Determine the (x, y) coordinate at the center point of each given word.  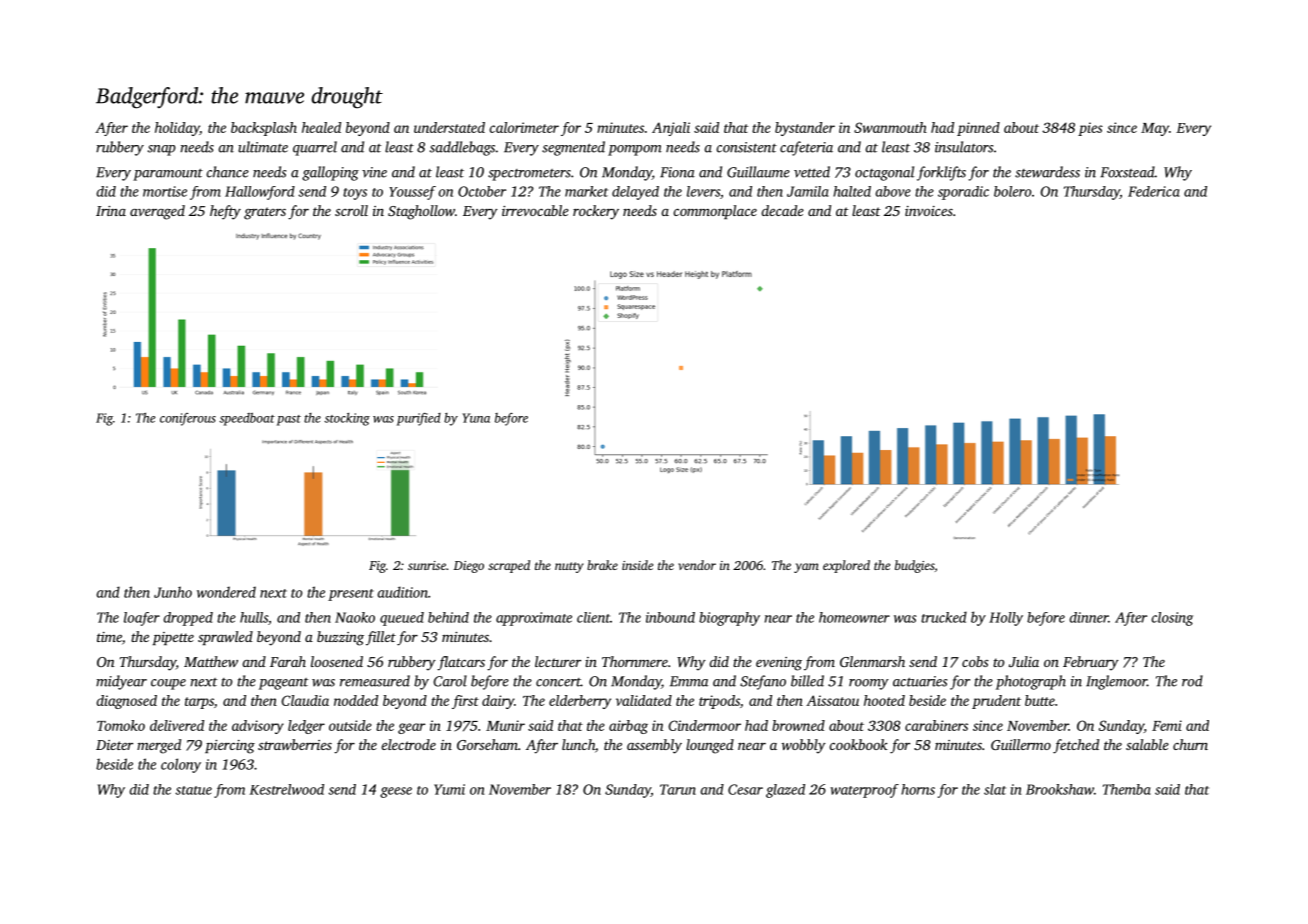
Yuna (476, 418)
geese (396, 792)
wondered (226, 592)
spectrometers (529, 175)
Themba (1127, 789)
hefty (225, 212)
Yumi (449, 789)
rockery (596, 212)
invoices (929, 211)
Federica (1154, 191)
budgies (914, 566)
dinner (1089, 617)
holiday (177, 129)
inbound (670, 617)
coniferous (188, 419)
